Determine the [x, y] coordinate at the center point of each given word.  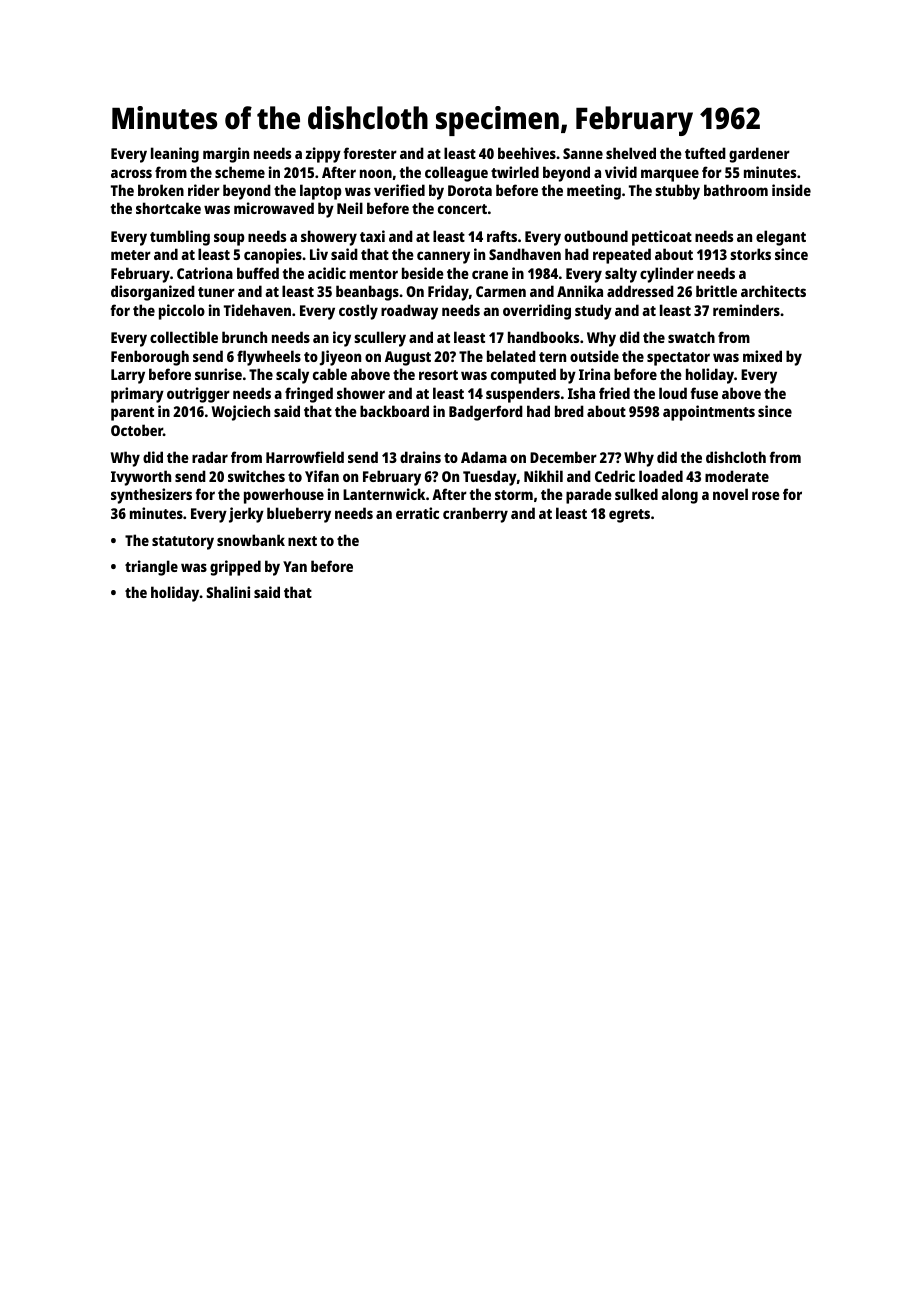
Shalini [228, 592]
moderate [737, 476]
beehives [527, 153]
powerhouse [284, 496]
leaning [175, 155]
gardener [759, 155]
